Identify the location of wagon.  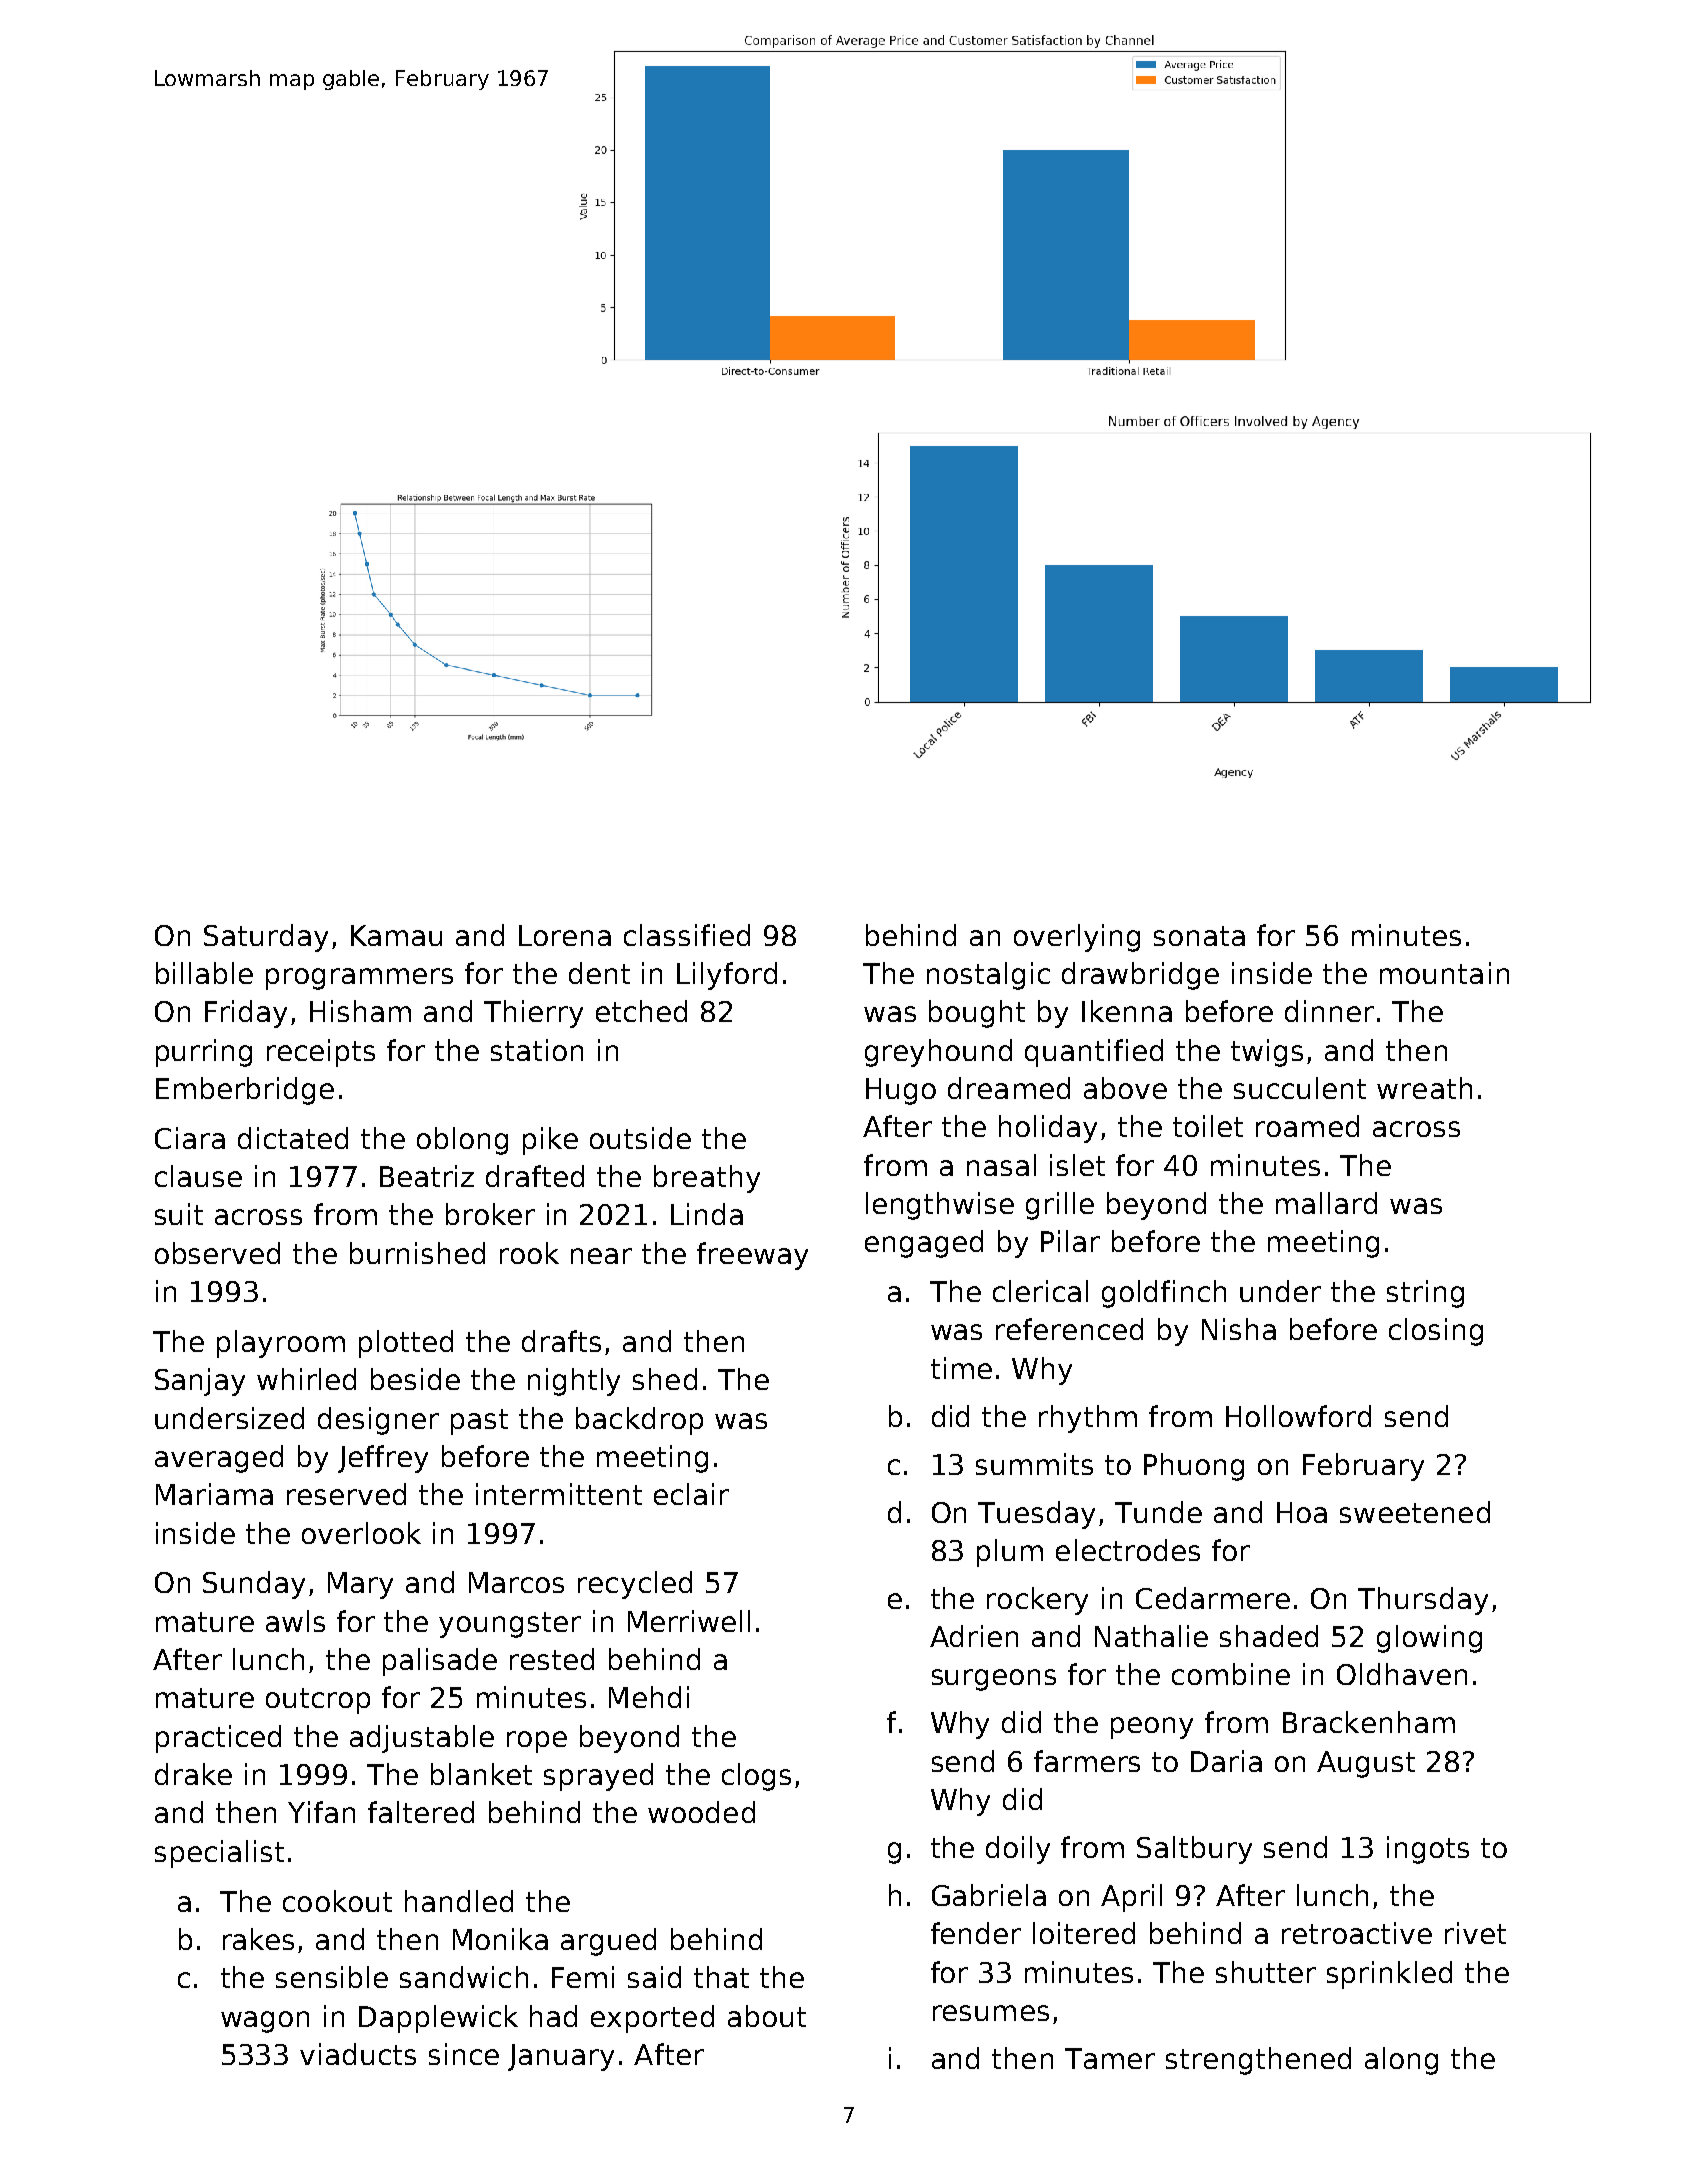
(265, 2022).
